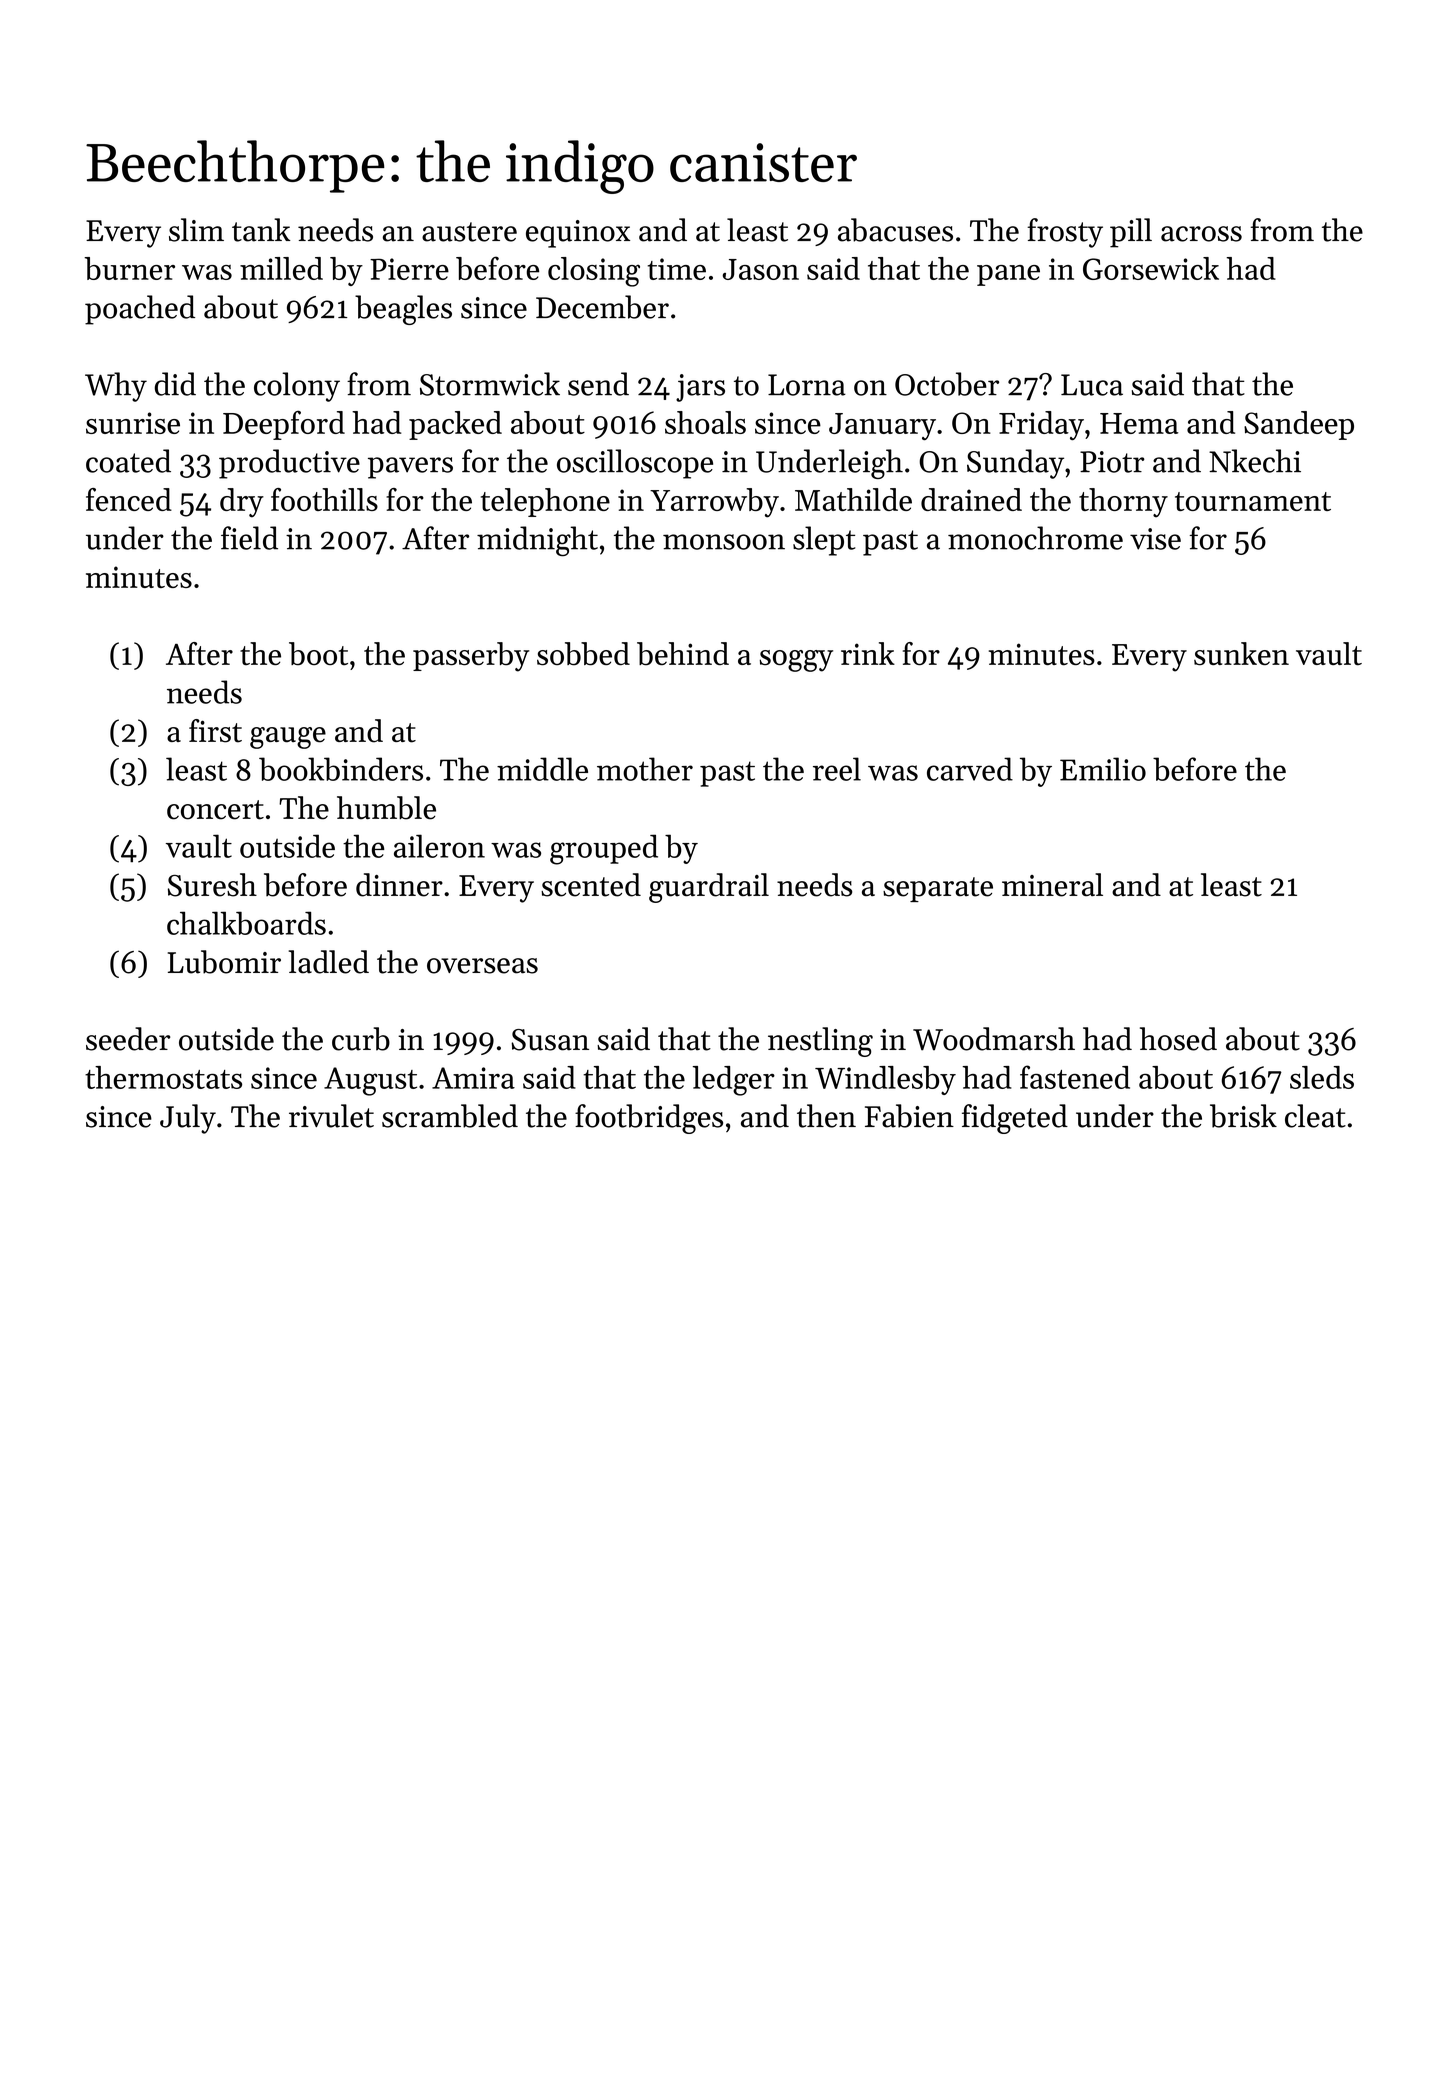 Image resolution: width=1450 pixels, height=2100 pixels. I want to click on Jason, so click(760, 269).
